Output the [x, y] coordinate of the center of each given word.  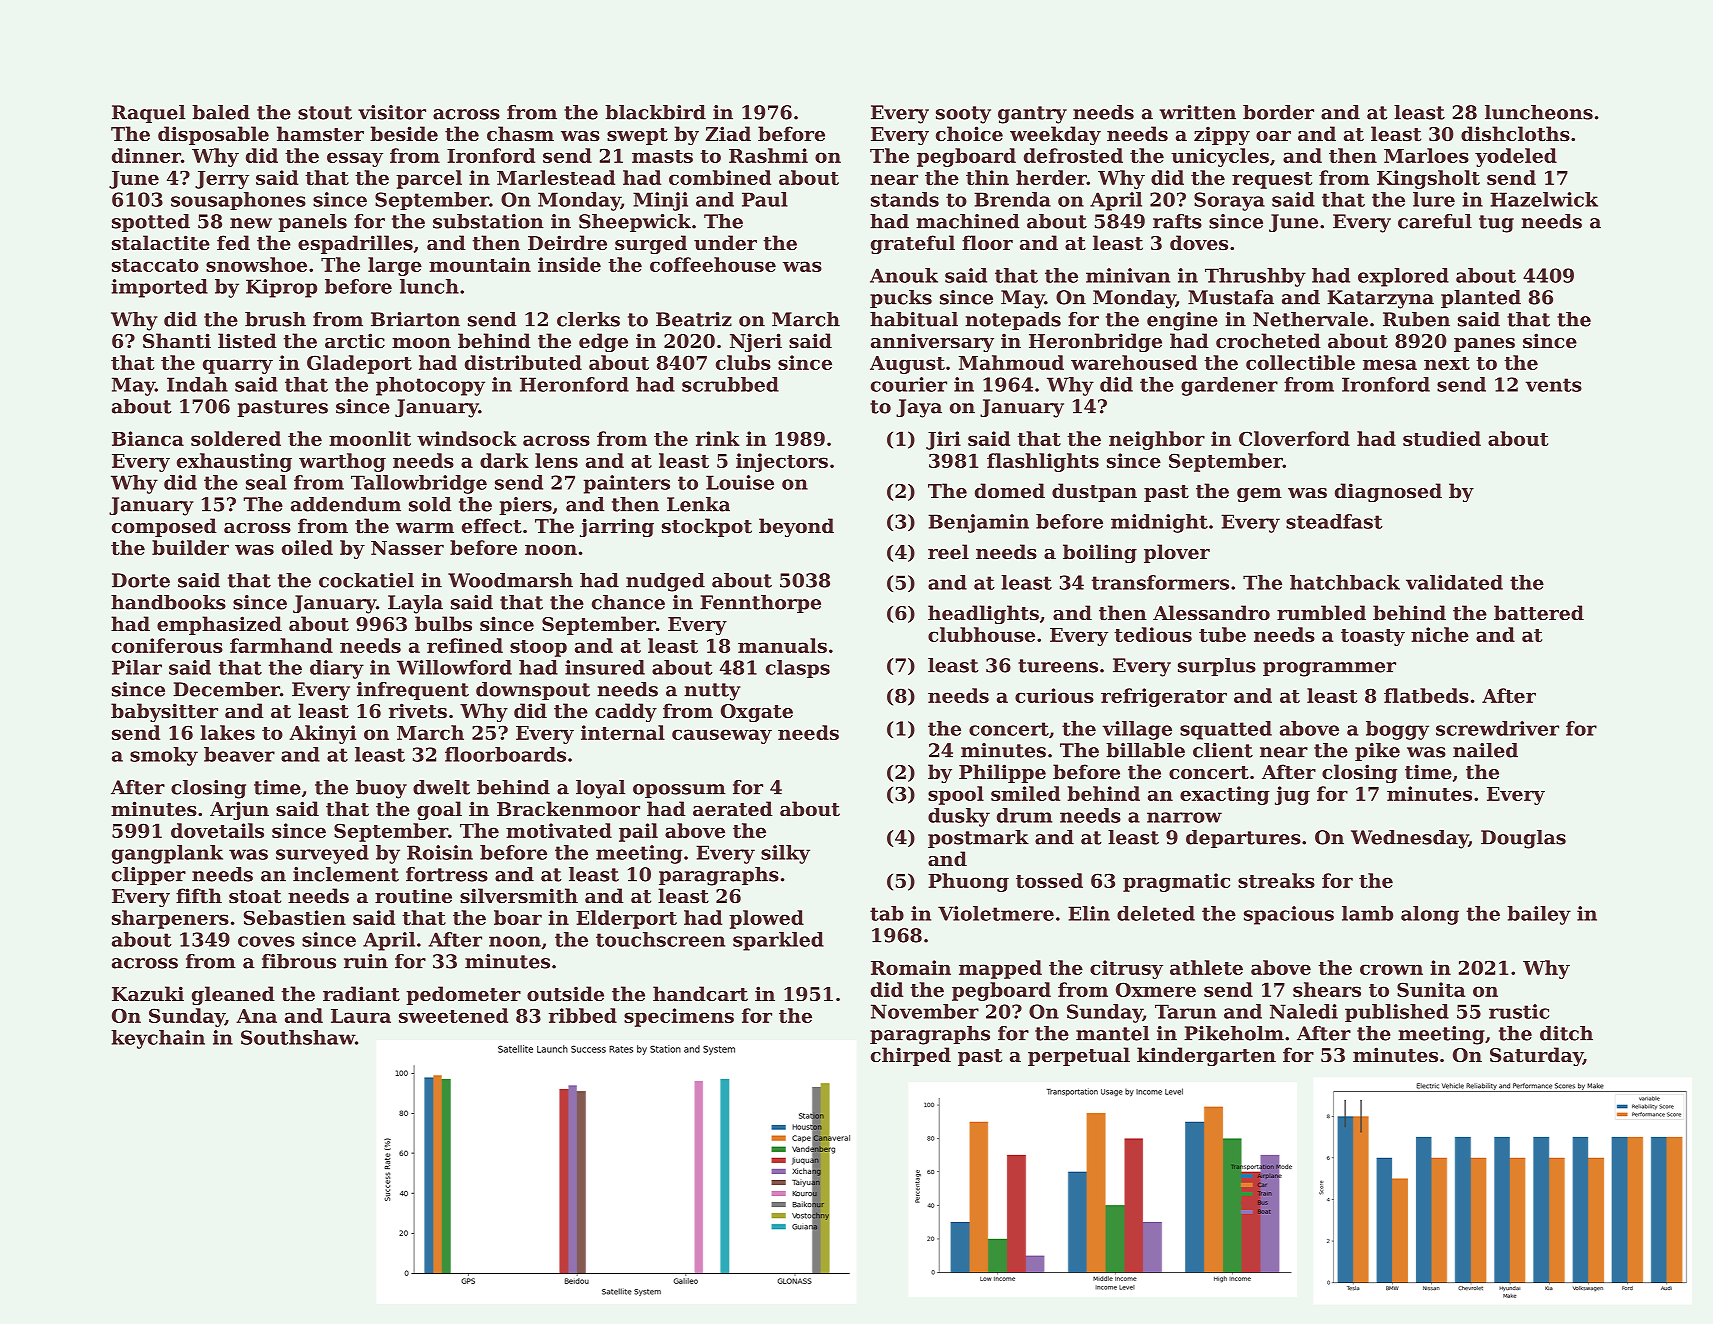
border [1278, 112]
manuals [782, 645]
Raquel [148, 114]
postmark [978, 839]
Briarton [415, 319]
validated [1454, 582]
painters [627, 484]
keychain [158, 1039]
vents [1553, 385]
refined [465, 645]
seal [266, 482]
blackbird [655, 112]
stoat [255, 897]
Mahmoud [1011, 362]
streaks [1276, 880]
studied [1442, 438]
